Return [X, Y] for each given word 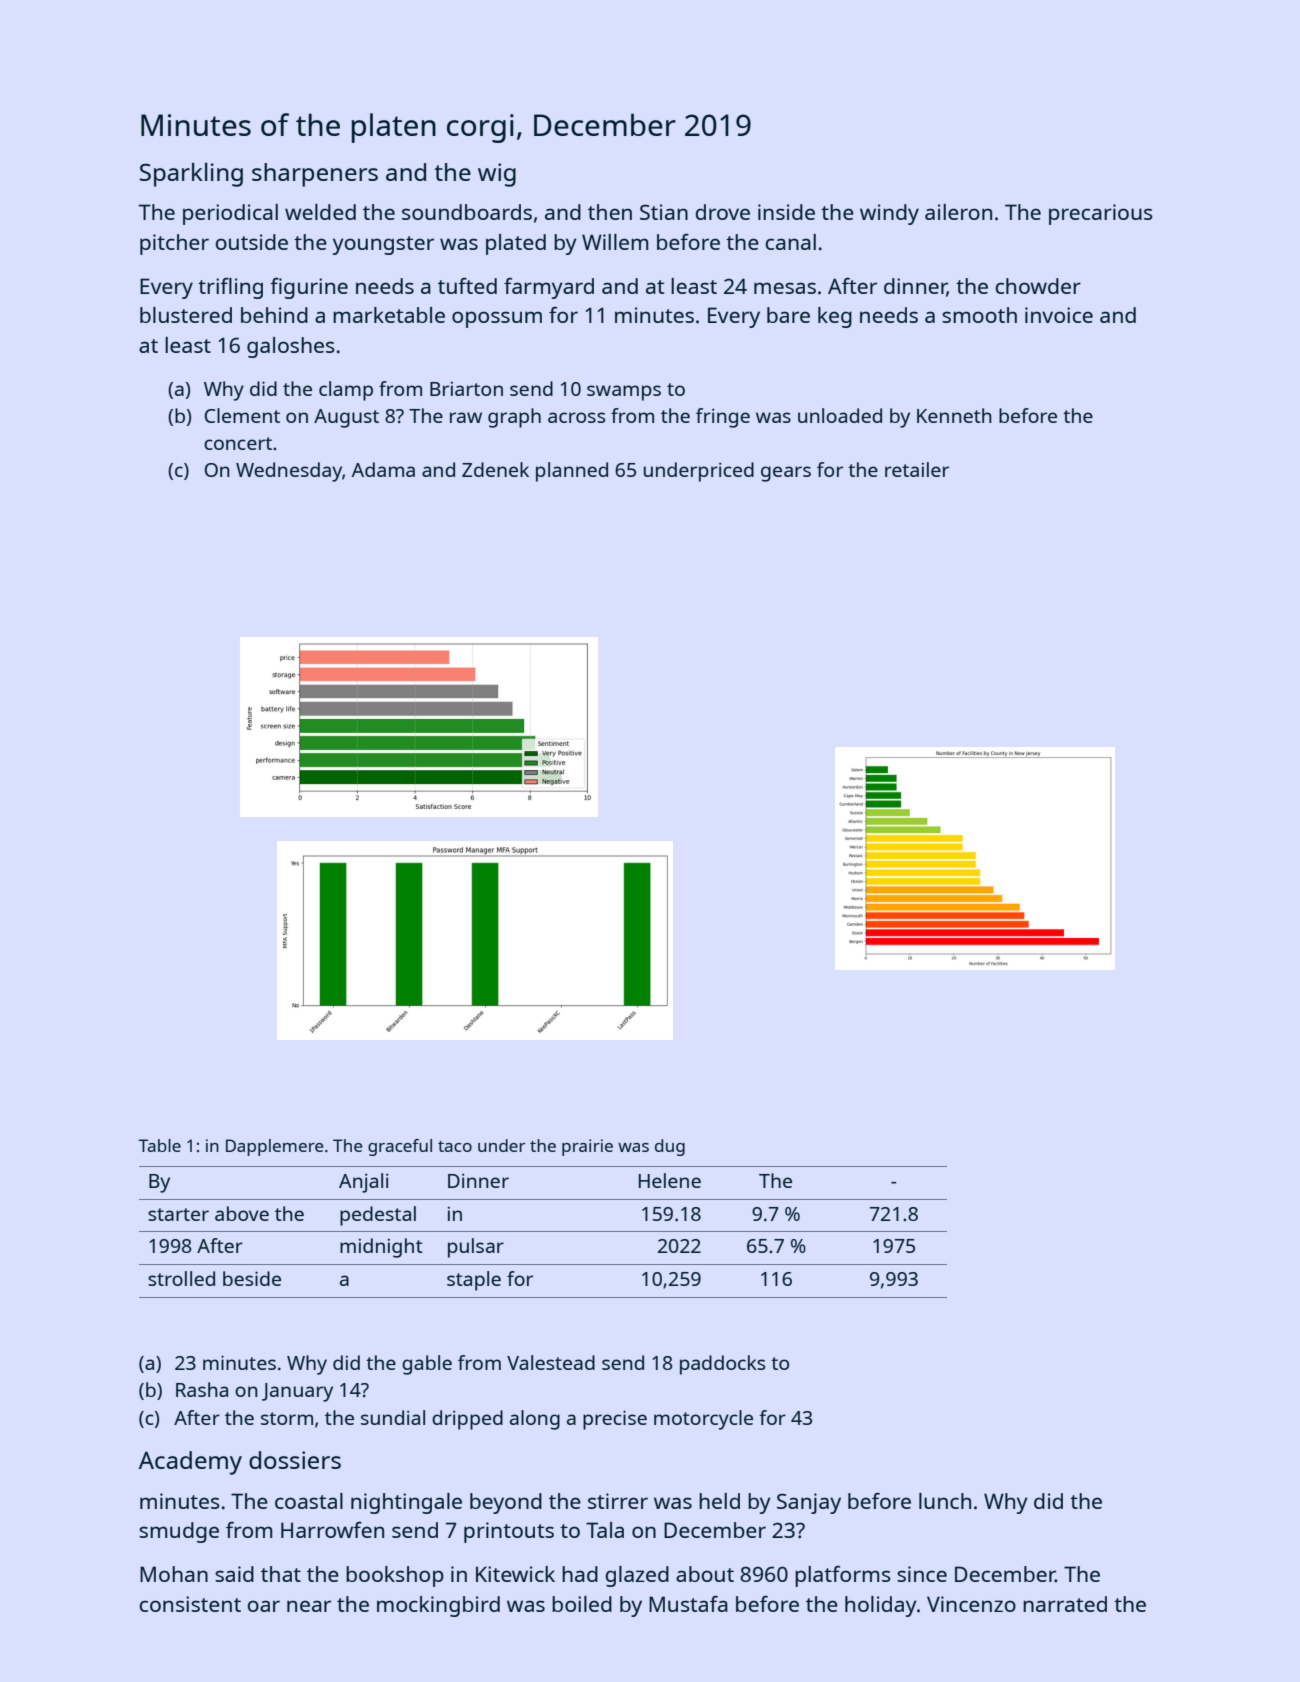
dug [670, 1147]
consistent [190, 1604]
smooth [979, 315]
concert [238, 443]
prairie [587, 1147]
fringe [723, 418]
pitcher [174, 244]
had [580, 1574]
